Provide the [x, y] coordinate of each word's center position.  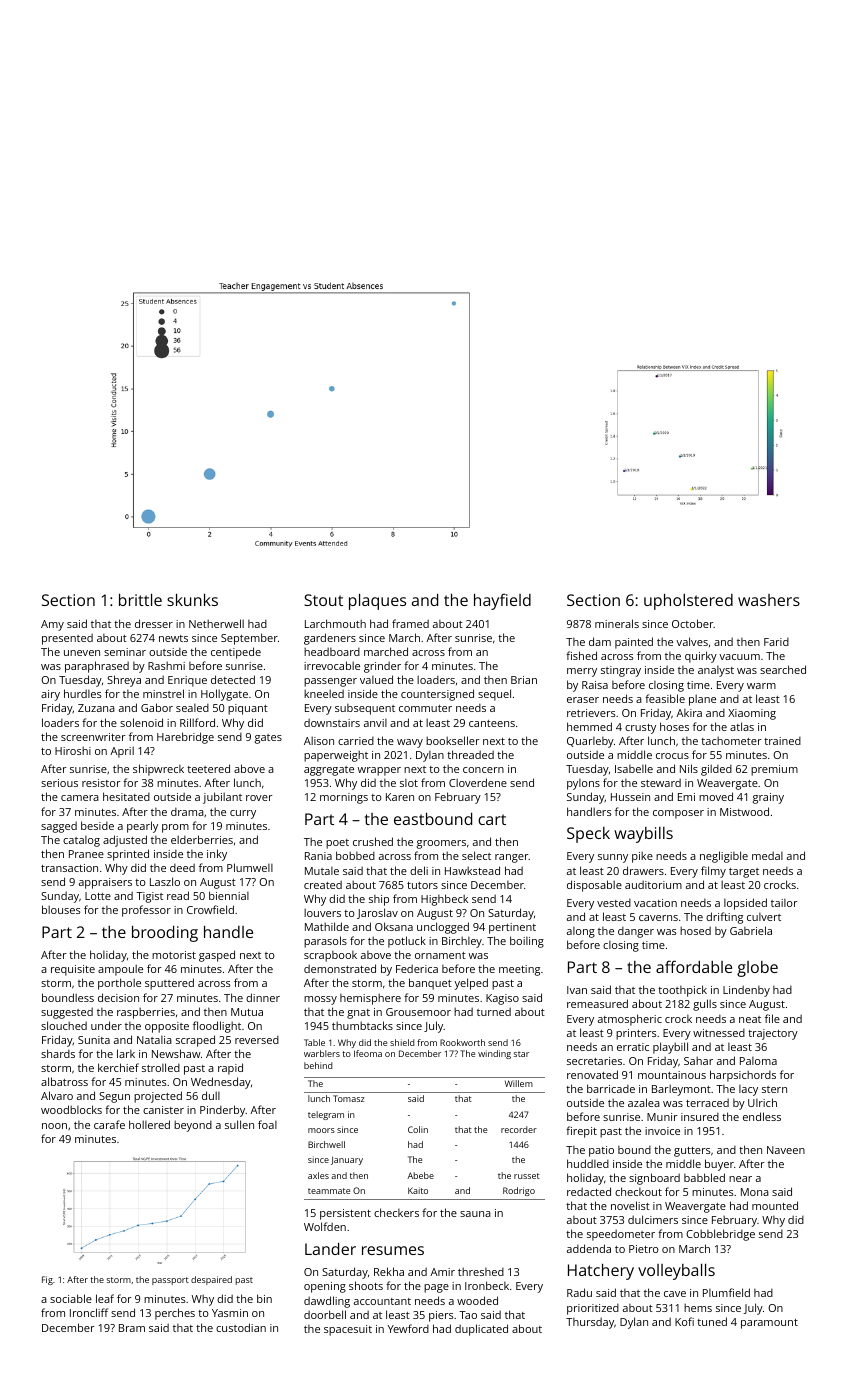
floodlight [217, 1027]
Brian [524, 680]
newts [173, 638]
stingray [621, 671]
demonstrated [340, 968]
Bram [132, 1328]
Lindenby [746, 991]
